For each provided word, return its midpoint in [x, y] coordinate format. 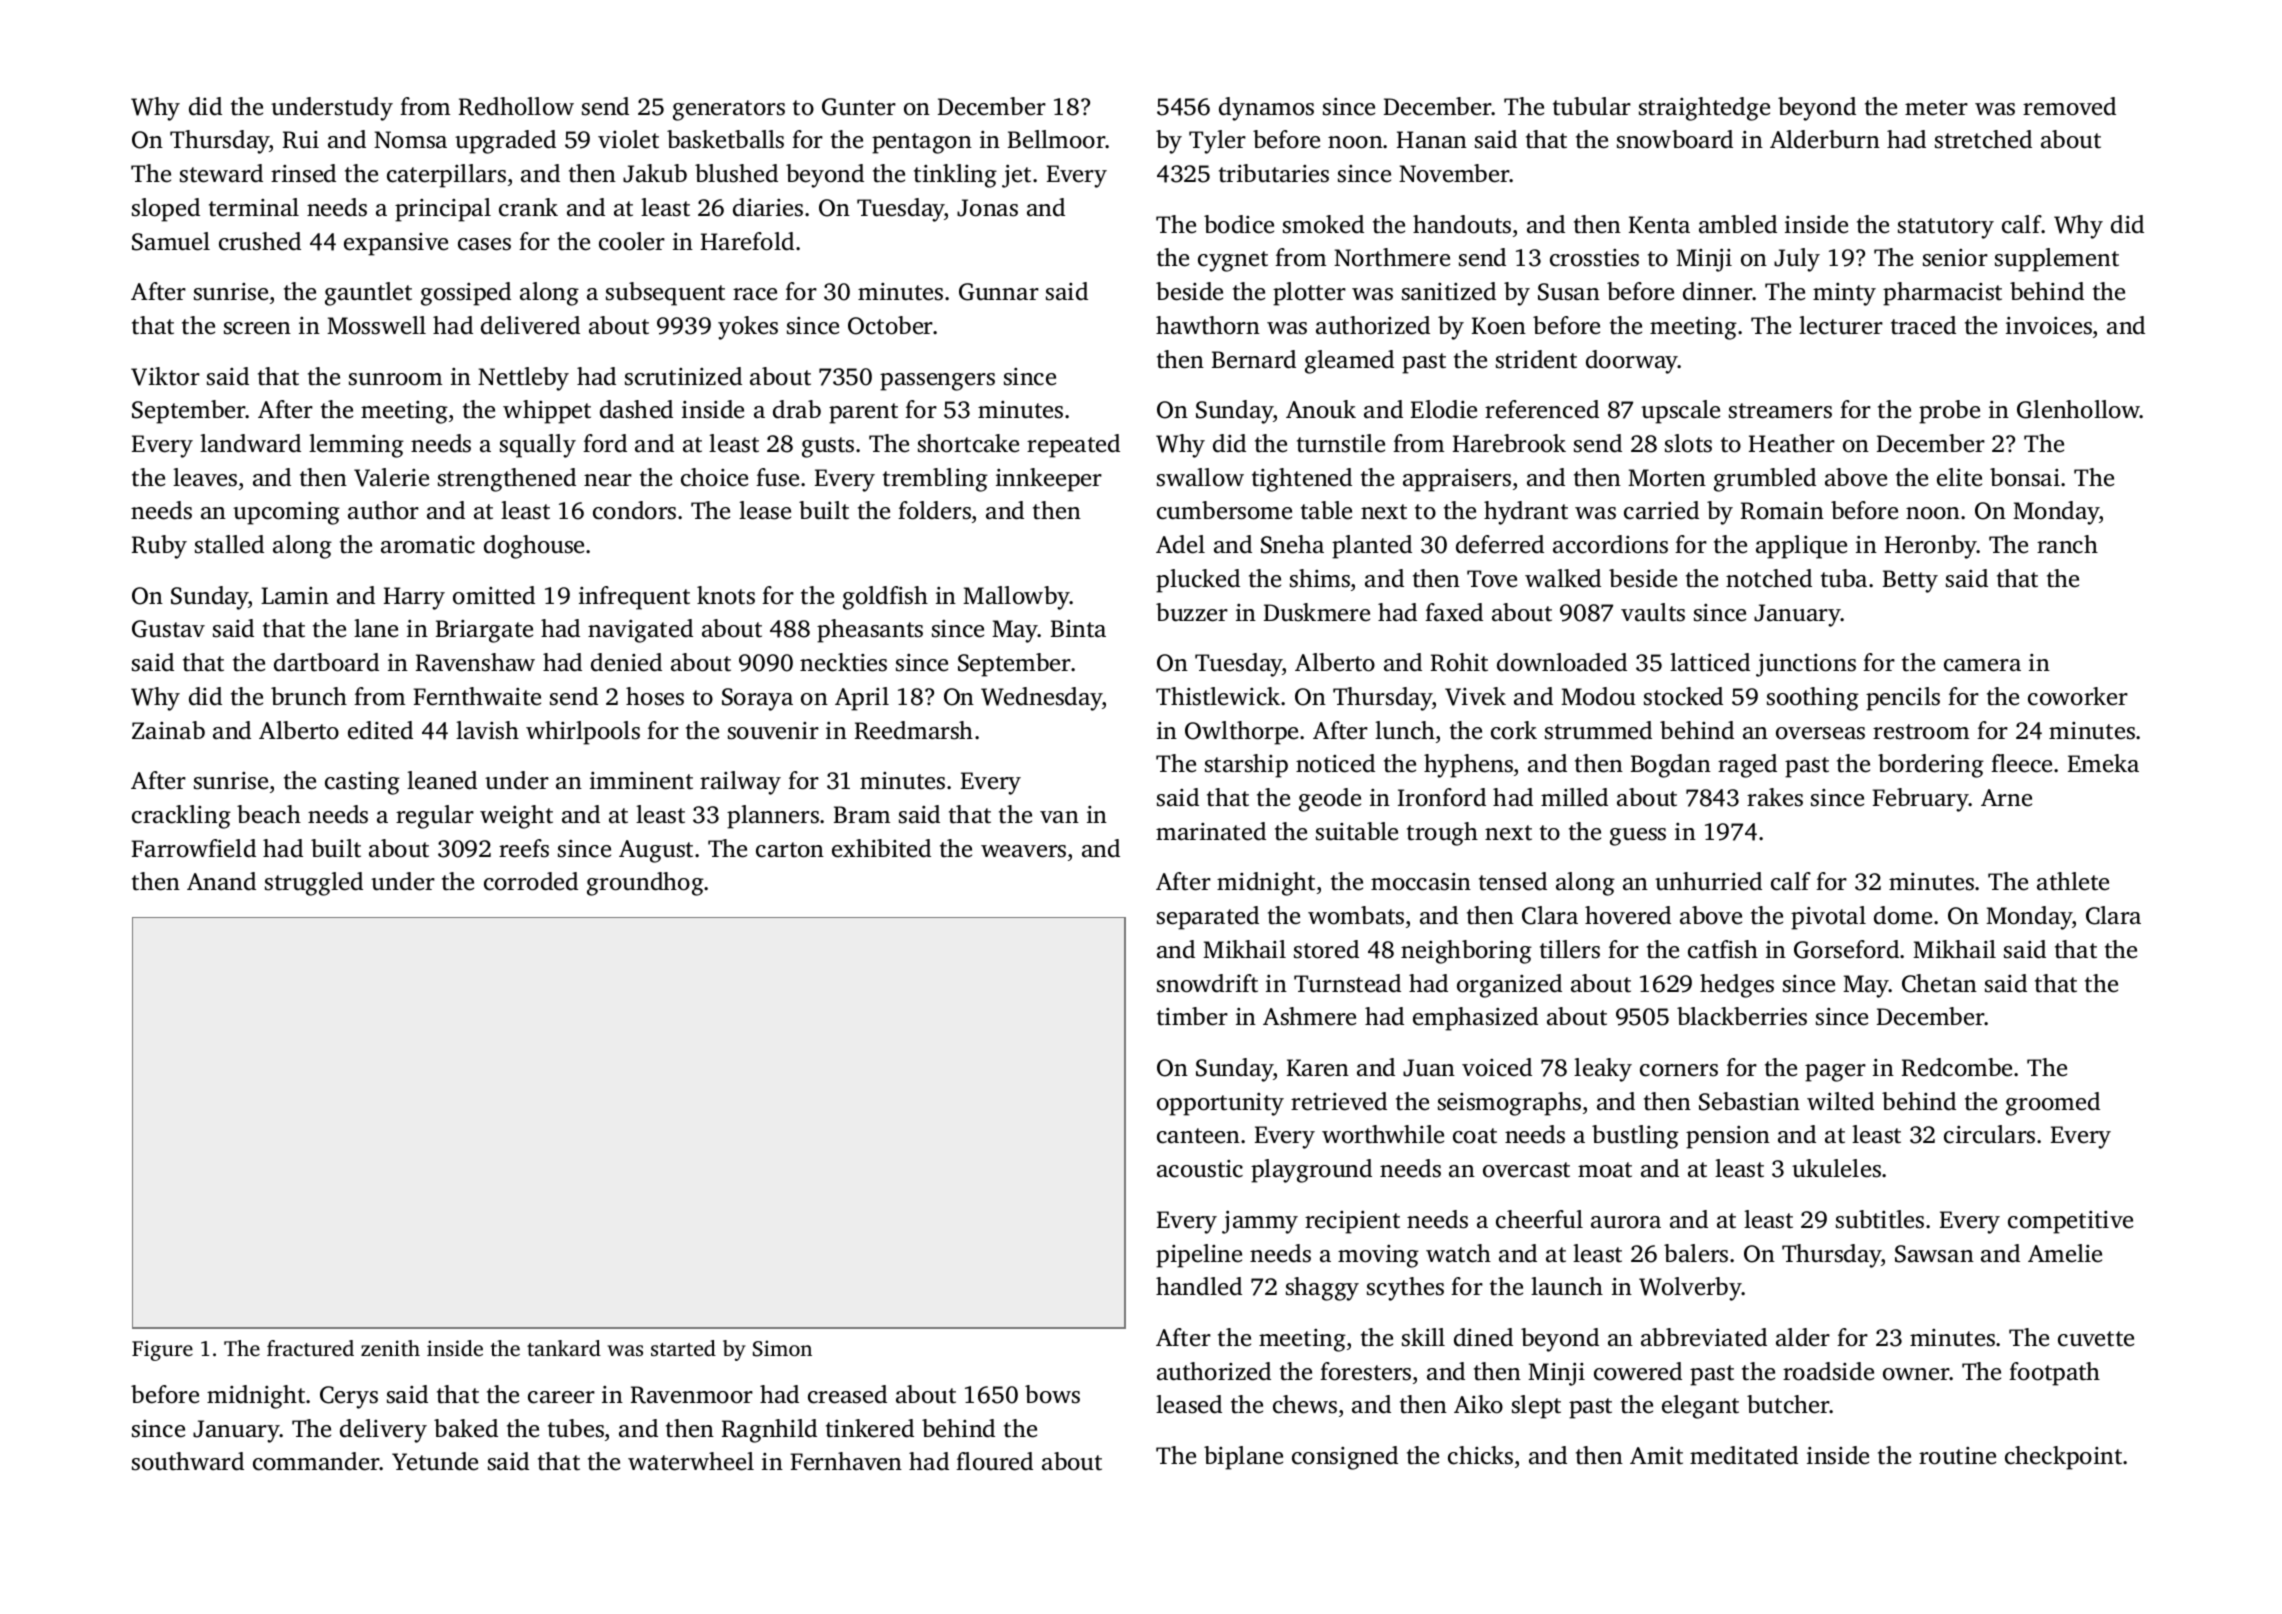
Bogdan [1671, 766]
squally [538, 446]
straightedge [1704, 109]
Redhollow [516, 106]
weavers [1023, 851]
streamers [1780, 411]
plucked [1198, 581]
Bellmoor [1057, 139]
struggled [314, 884]
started [683, 1348]
